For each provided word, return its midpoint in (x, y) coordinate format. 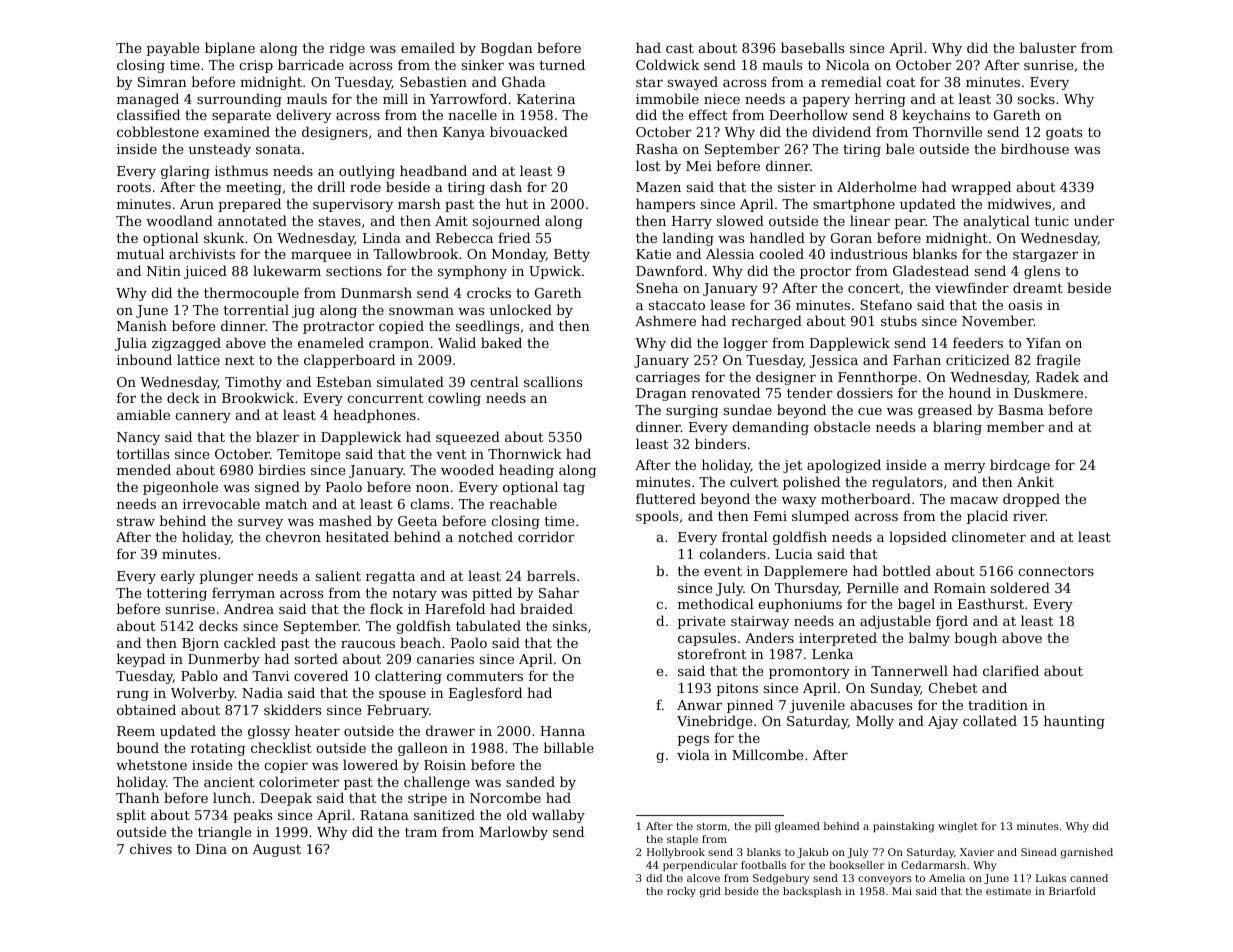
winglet (958, 827)
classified (148, 114)
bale (900, 148)
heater (317, 730)
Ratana (384, 815)
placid (987, 517)
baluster (1048, 47)
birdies (281, 469)
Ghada (524, 81)
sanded (530, 781)
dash (506, 186)
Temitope (308, 455)
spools (657, 517)
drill (331, 186)
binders (720, 443)
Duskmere (1048, 392)
